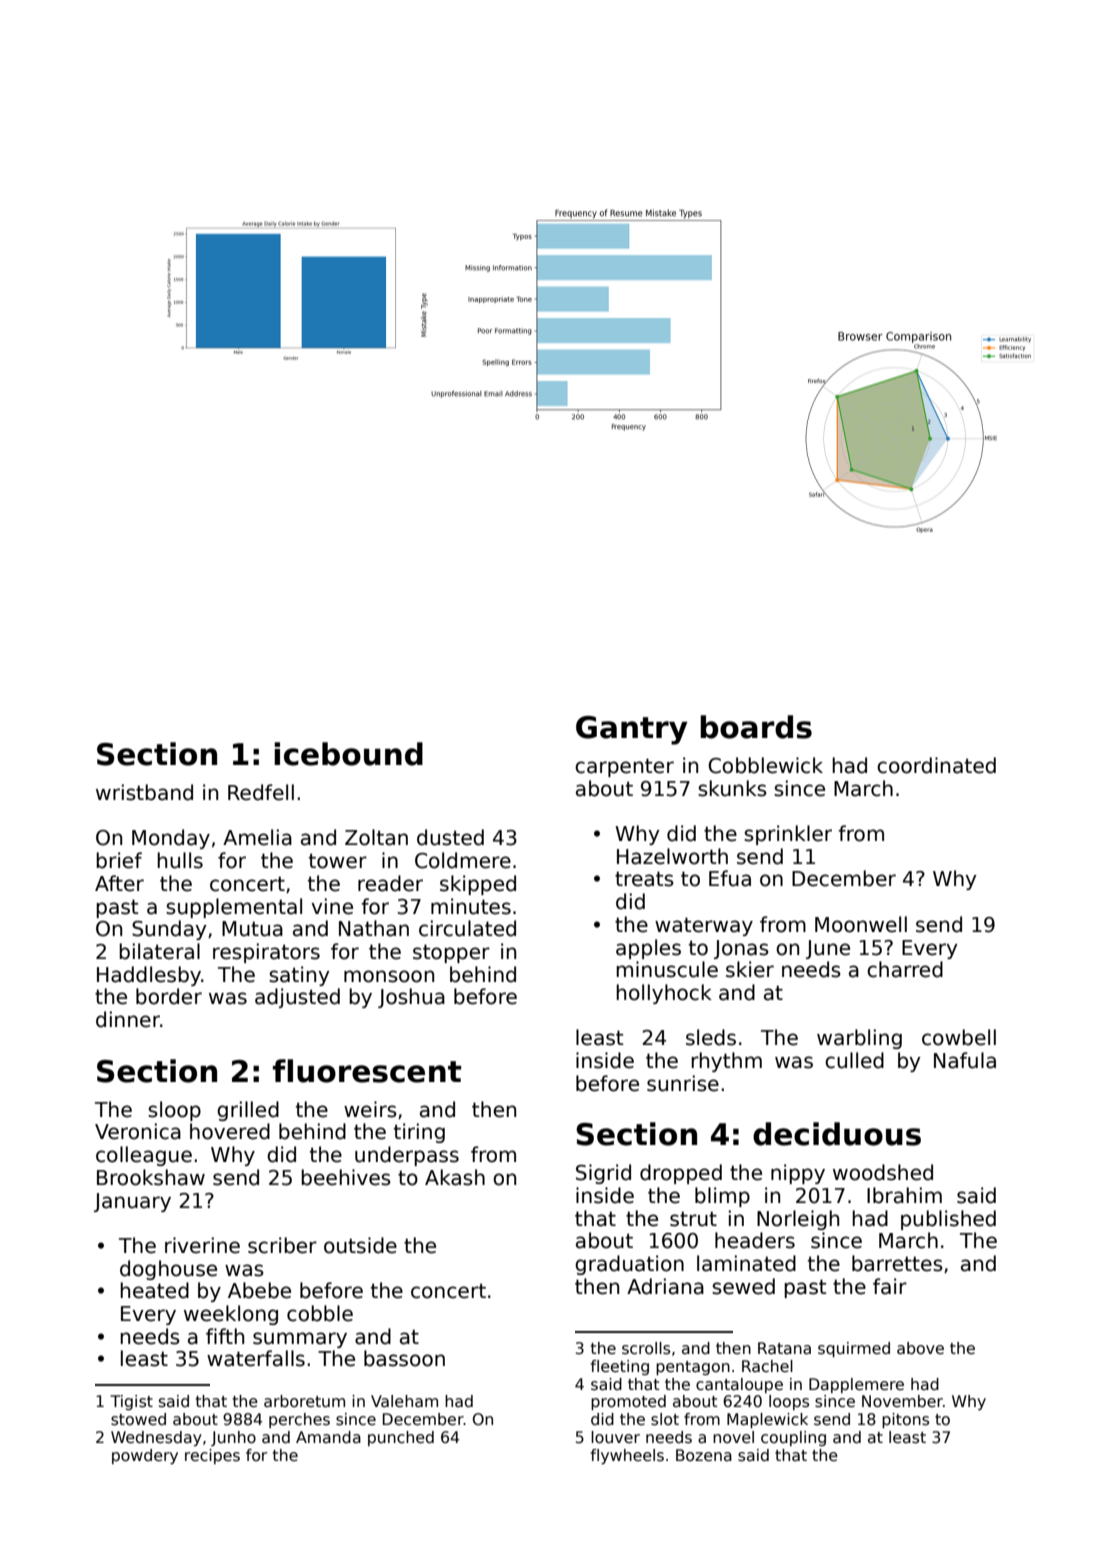 The image size is (1093, 1553). Describe the element at coordinates (624, 767) in the document. I see `carpenter` at that location.
